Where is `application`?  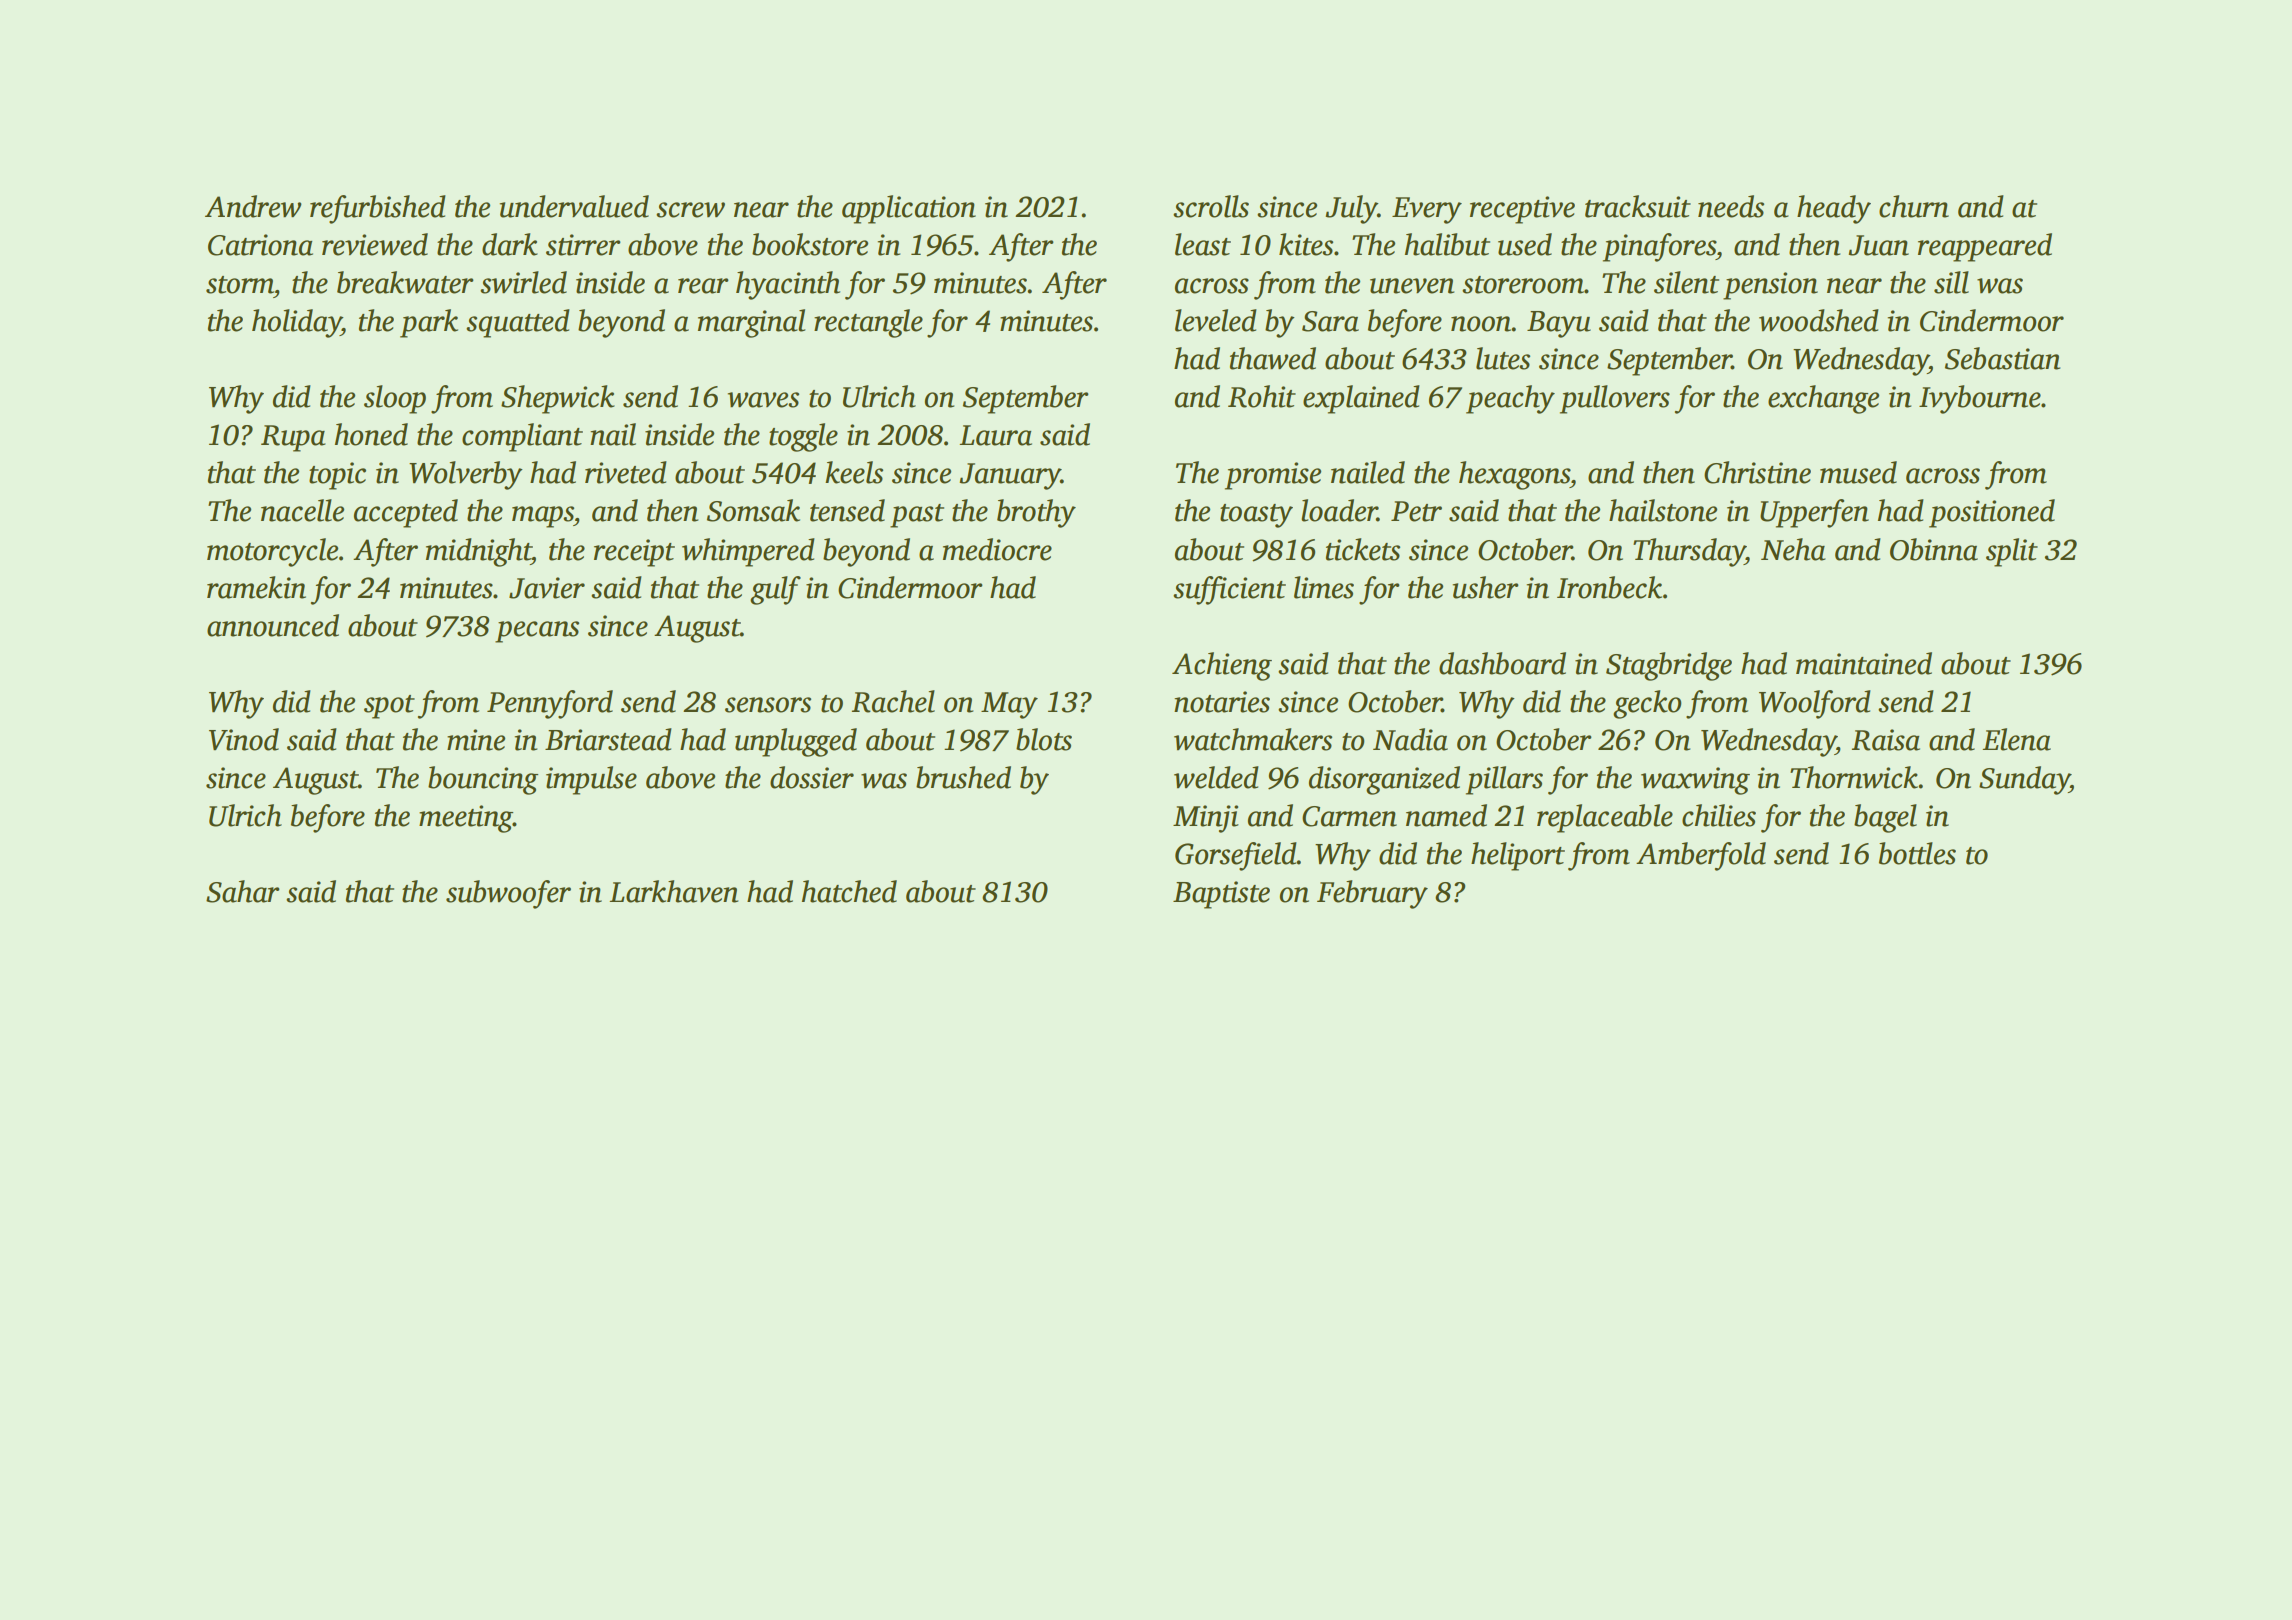
application is located at coordinates (909, 209).
